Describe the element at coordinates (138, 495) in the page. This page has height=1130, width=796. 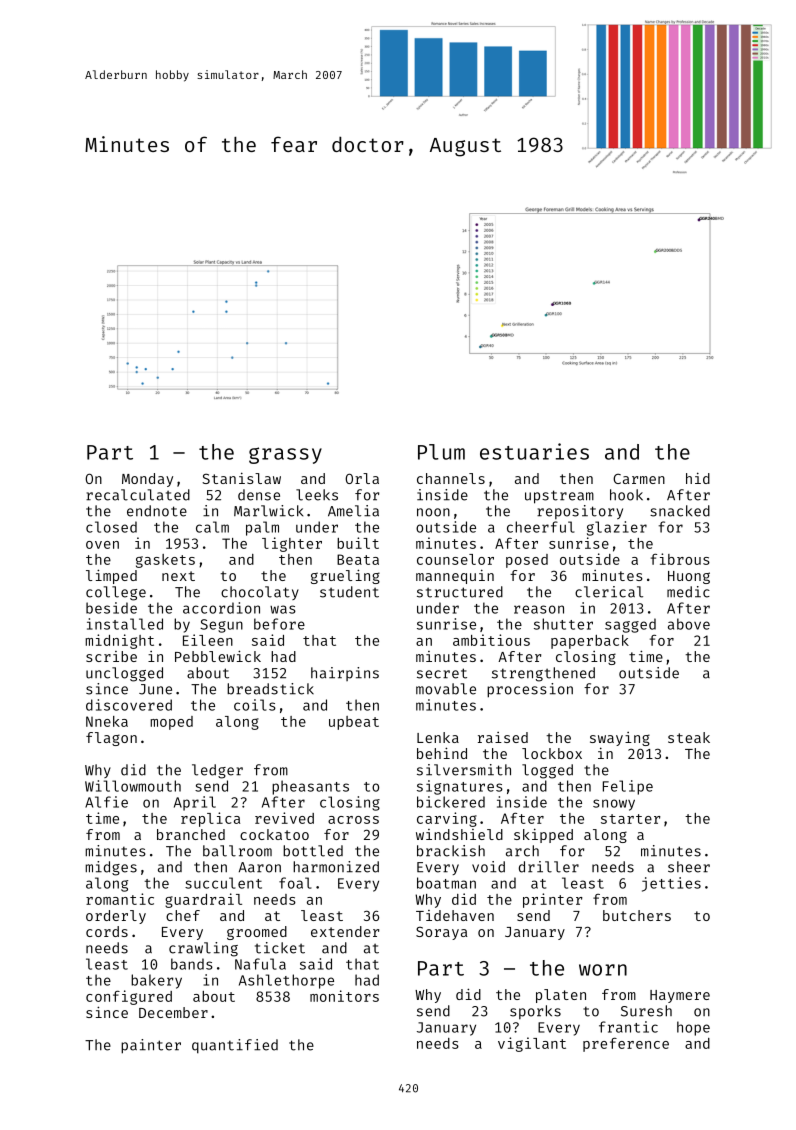
I see `recalculated` at that location.
